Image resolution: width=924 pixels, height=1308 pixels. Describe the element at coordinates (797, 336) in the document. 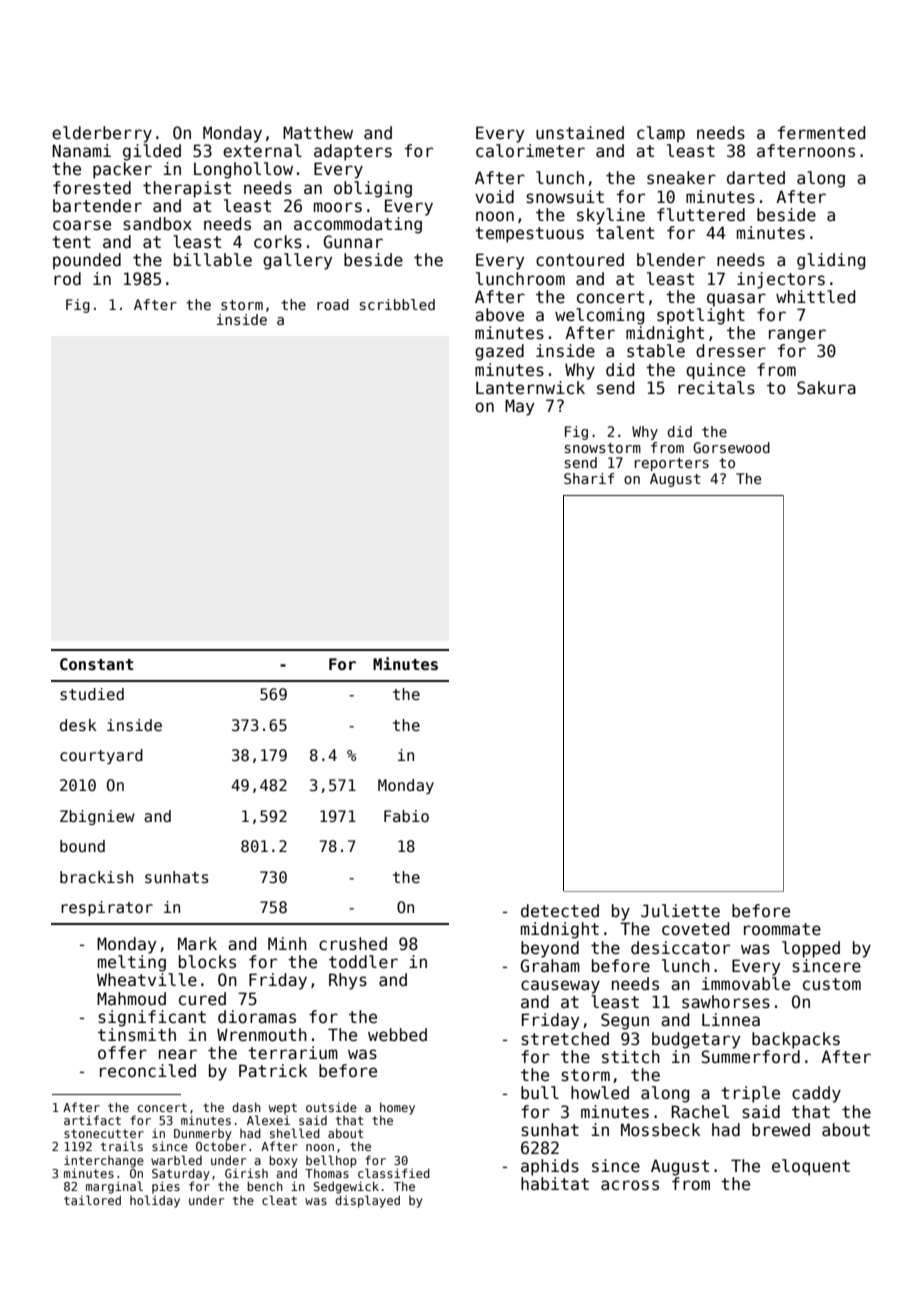

I see `ranger` at that location.
